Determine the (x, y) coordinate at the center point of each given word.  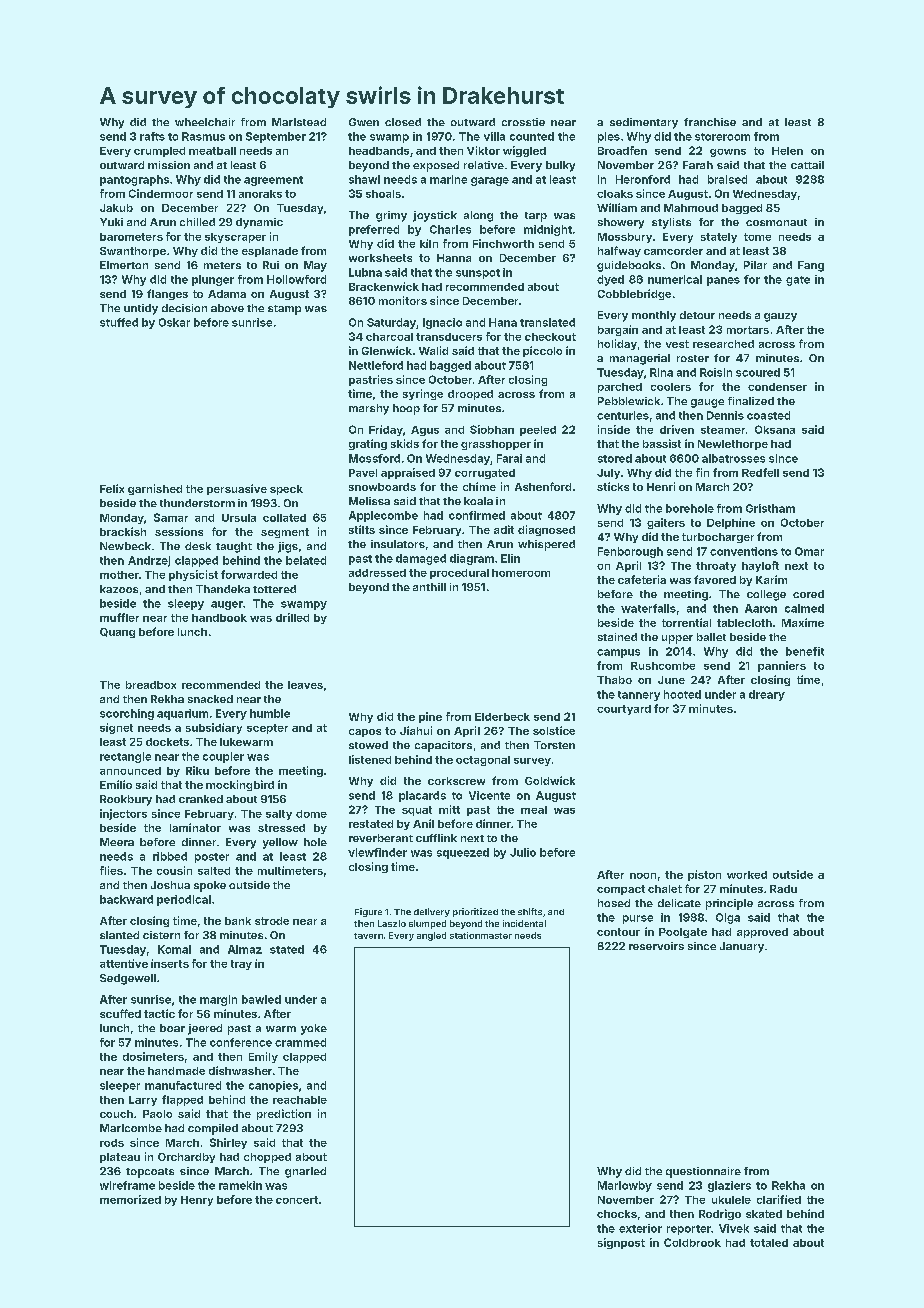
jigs (288, 547)
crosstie (523, 122)
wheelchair (205, 122)
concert (297, 1200)
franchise (710, 122)
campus (618, 653)
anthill (429, 587)
